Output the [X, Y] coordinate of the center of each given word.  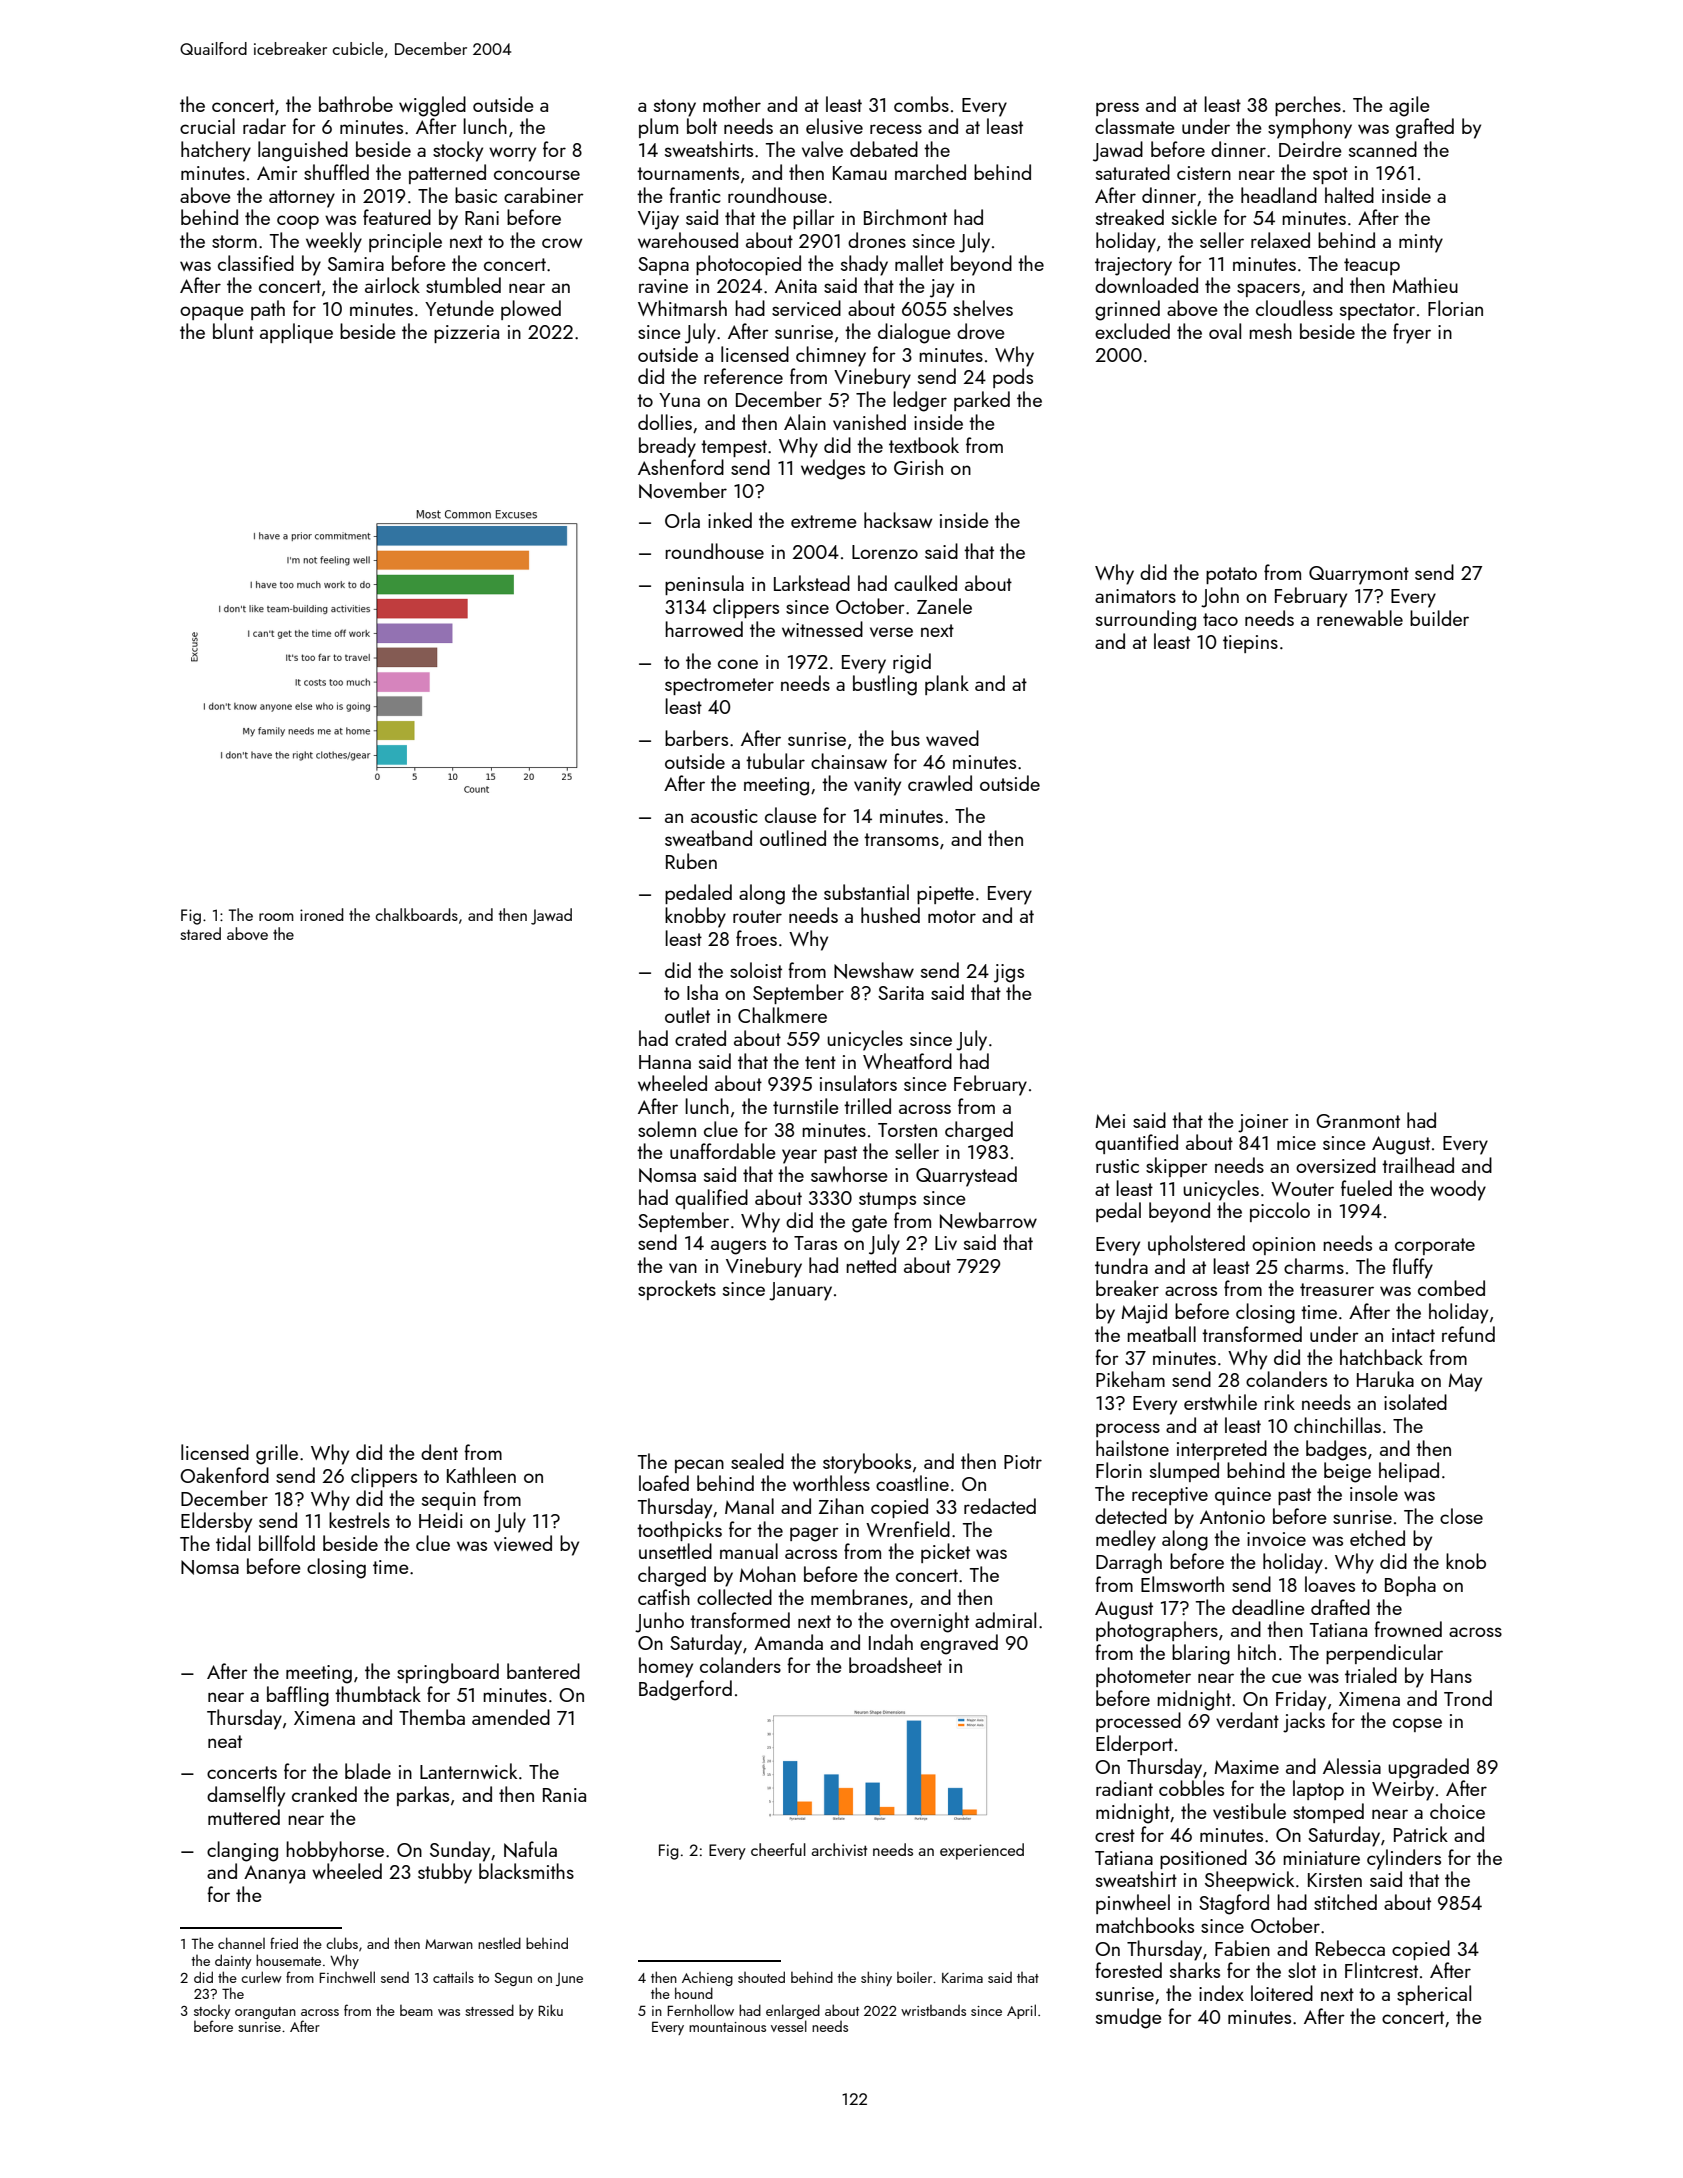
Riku [550, 2010]
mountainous [727, 2027]
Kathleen [481, 1475]
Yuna [679, 400]
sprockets [677, 1290]
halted [1349, 195]
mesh [1270, 331]
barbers [696, 738]
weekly [334, 242]
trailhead [1418, 1165]
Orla [682, 520]
